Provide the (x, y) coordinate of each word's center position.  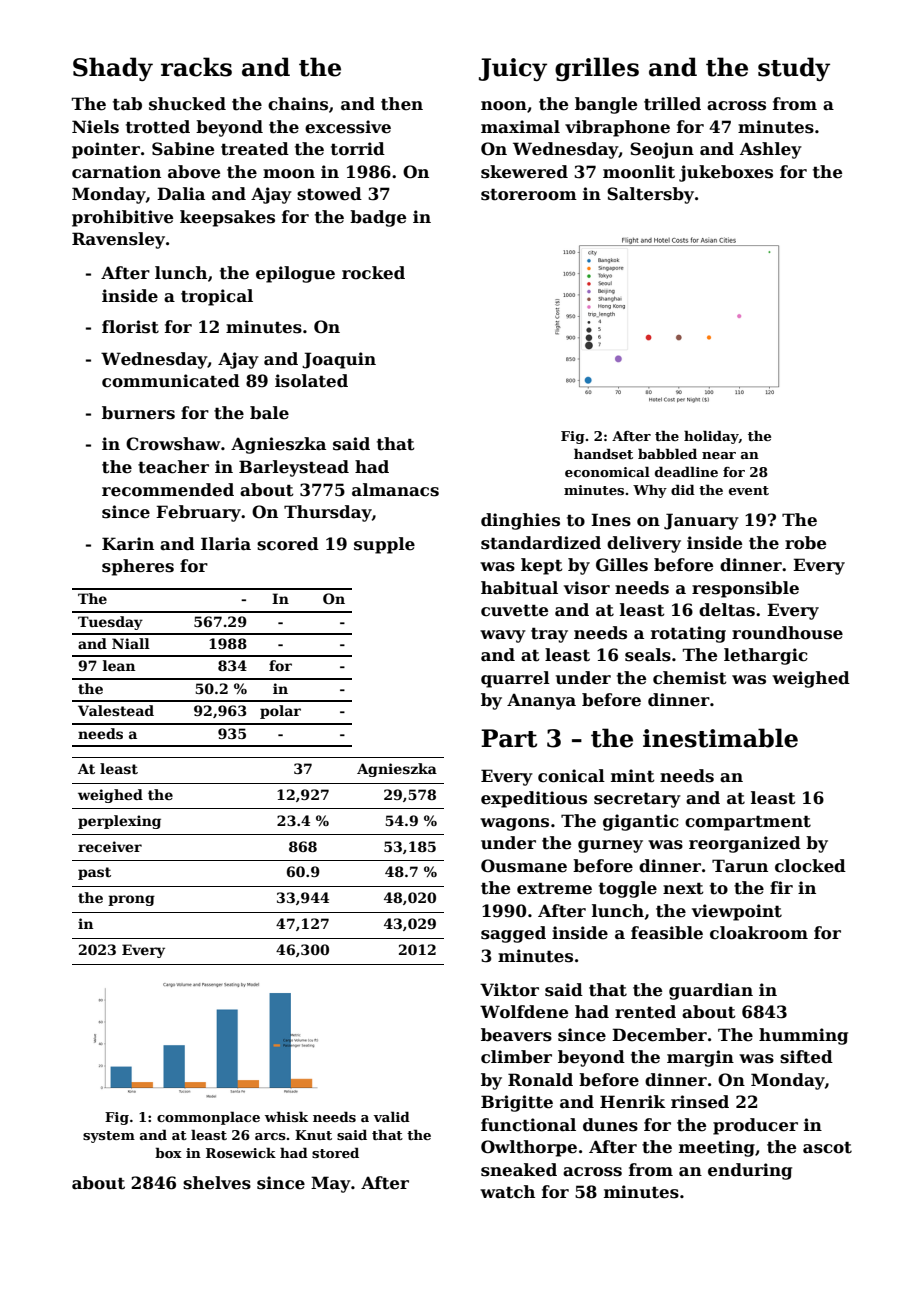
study (794, 69)
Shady (113, 69)
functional (528, 1125)
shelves (217, 1183)
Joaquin (339, 360)
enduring (750, 1171)
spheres (138, 567)
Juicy (513, 69)
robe (805, 543)
